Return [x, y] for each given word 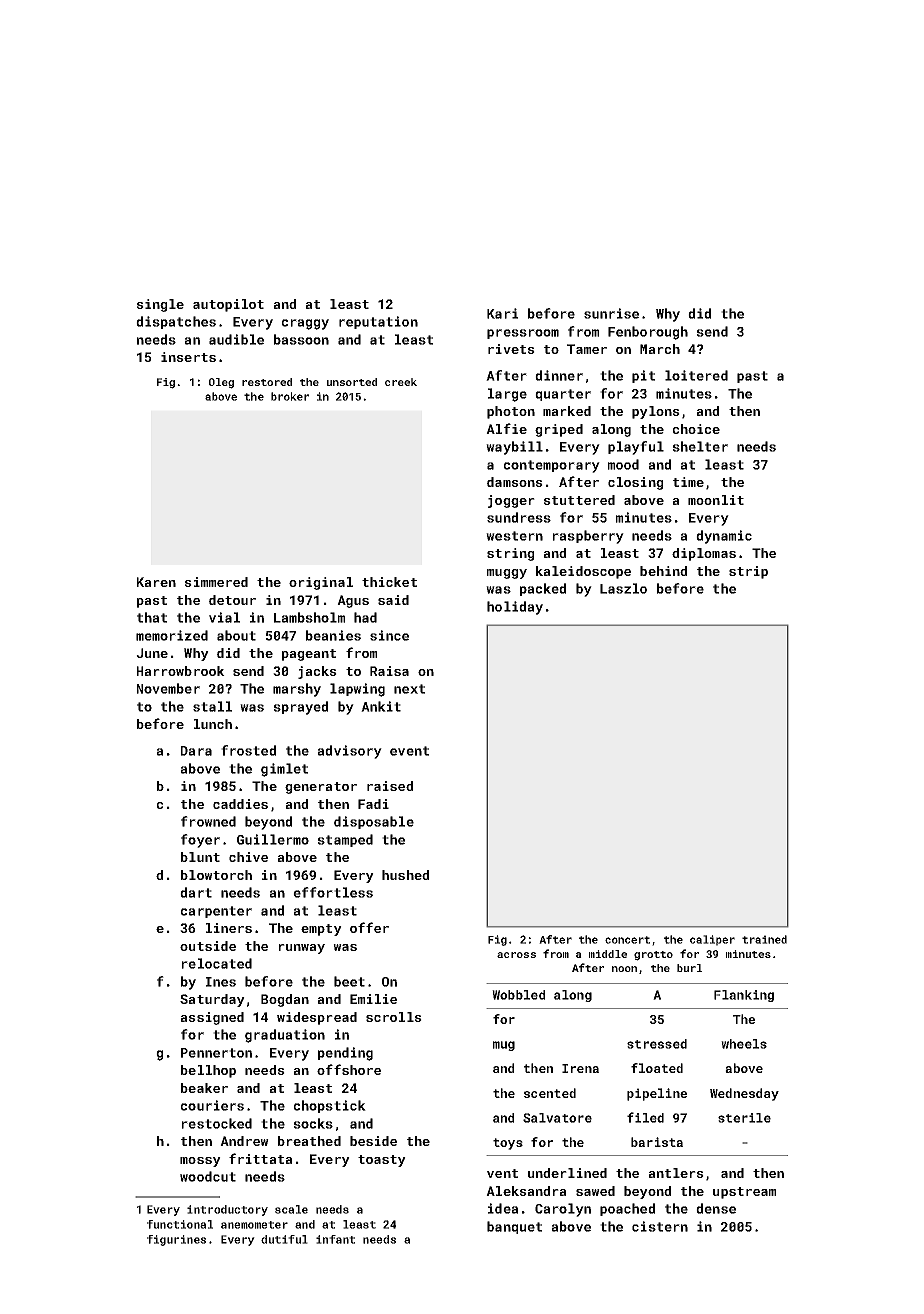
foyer [200, 841]
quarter [563, 395]
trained [764, 939]
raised [390, 786]
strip [748, 572]
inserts [188, 357]
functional [180, 1224]
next [409, 689]
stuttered [579, 500]
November [168, 688]
